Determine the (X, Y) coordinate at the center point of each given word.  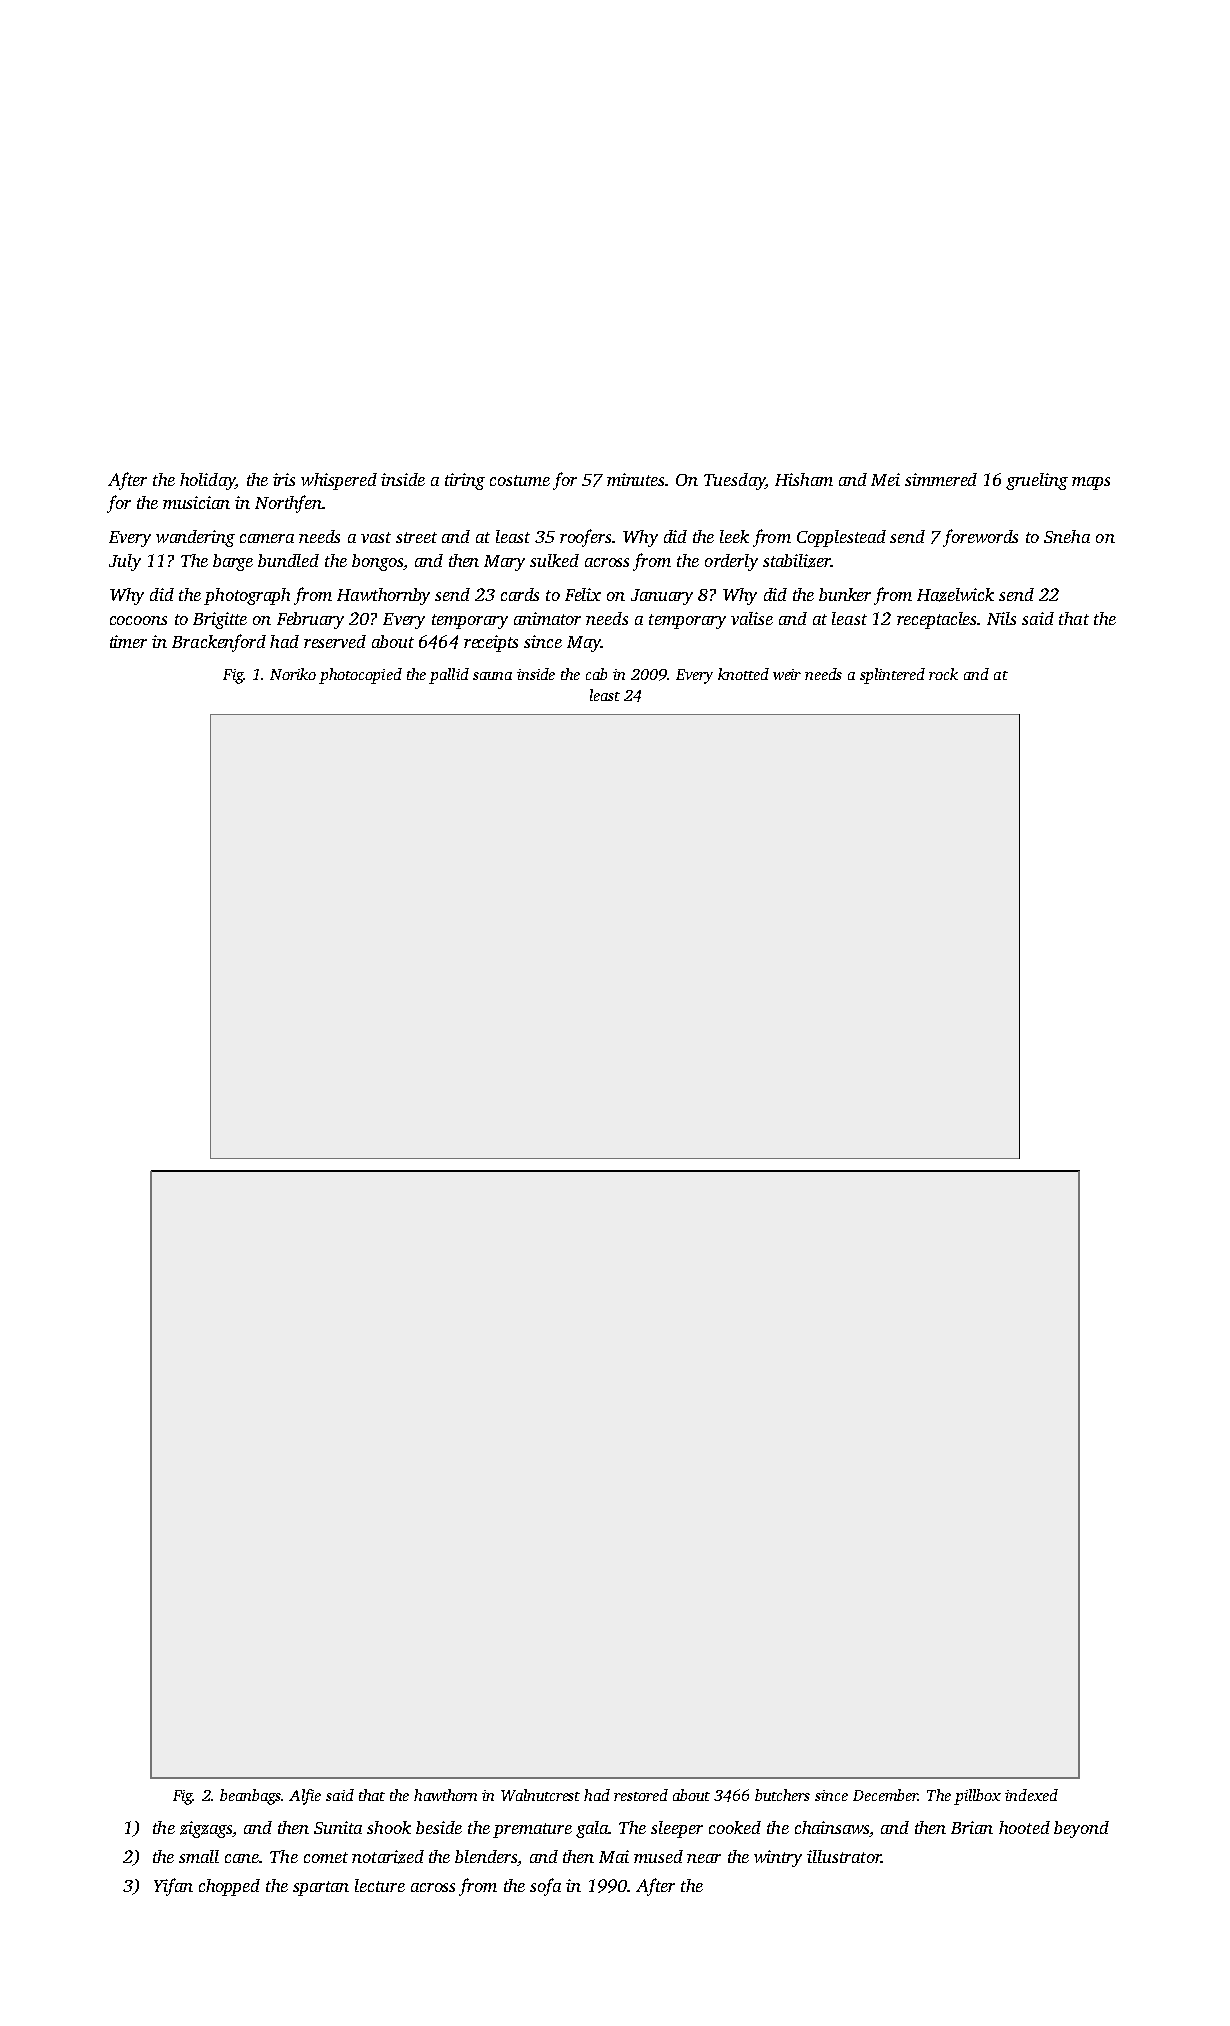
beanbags (250, 1797)
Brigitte (220, 620)
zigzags (206, 1829)
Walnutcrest (540, 1795)
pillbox (977, 1797)
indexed (1031, 1795)
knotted (743, 674)
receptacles (937, 620)
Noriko (293, 674)
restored (641, 1795)
